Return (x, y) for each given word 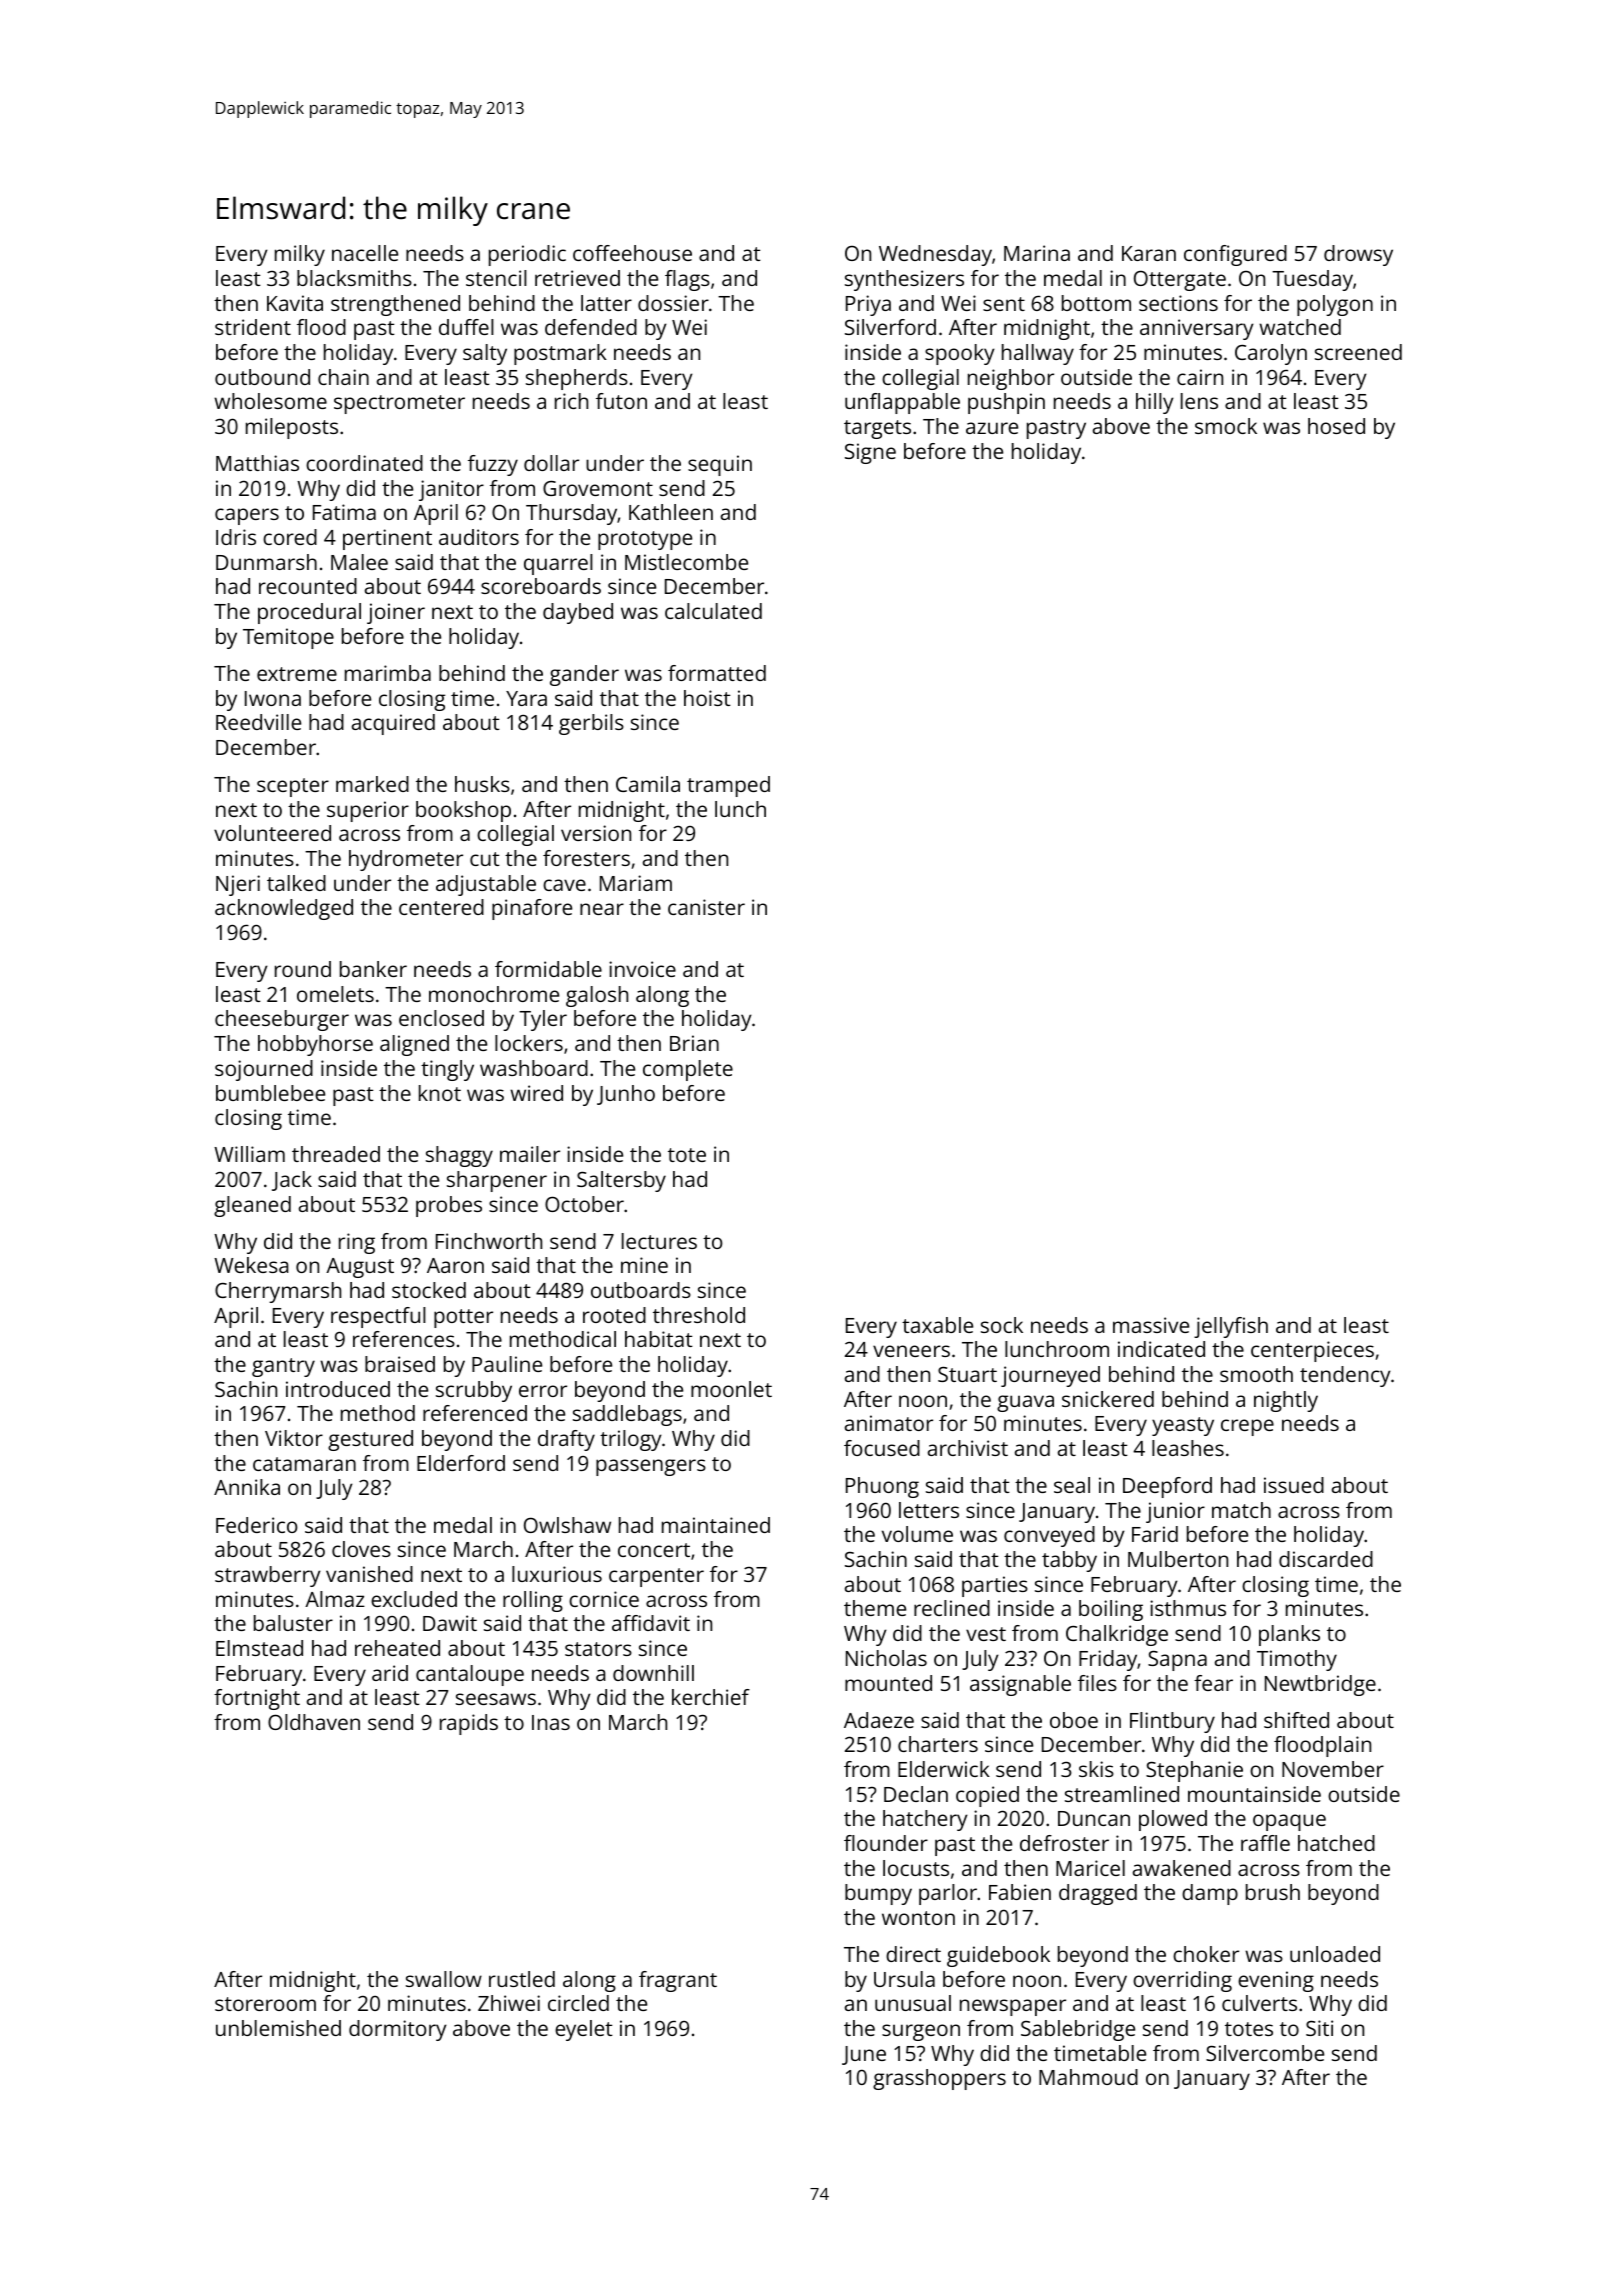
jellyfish (1231, 1327)
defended (591, 327)
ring (357, 1243)
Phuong (882, 1487)
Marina (1037, 253)
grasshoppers (939, 2079)
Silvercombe (1265, 2053)
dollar (551, 463)
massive (1151, 1325)
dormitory (398, 2030)
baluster (293, 1623)
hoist (707, 698)
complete (688, 1070)
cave (564, 885)
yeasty (1183, 1426)
